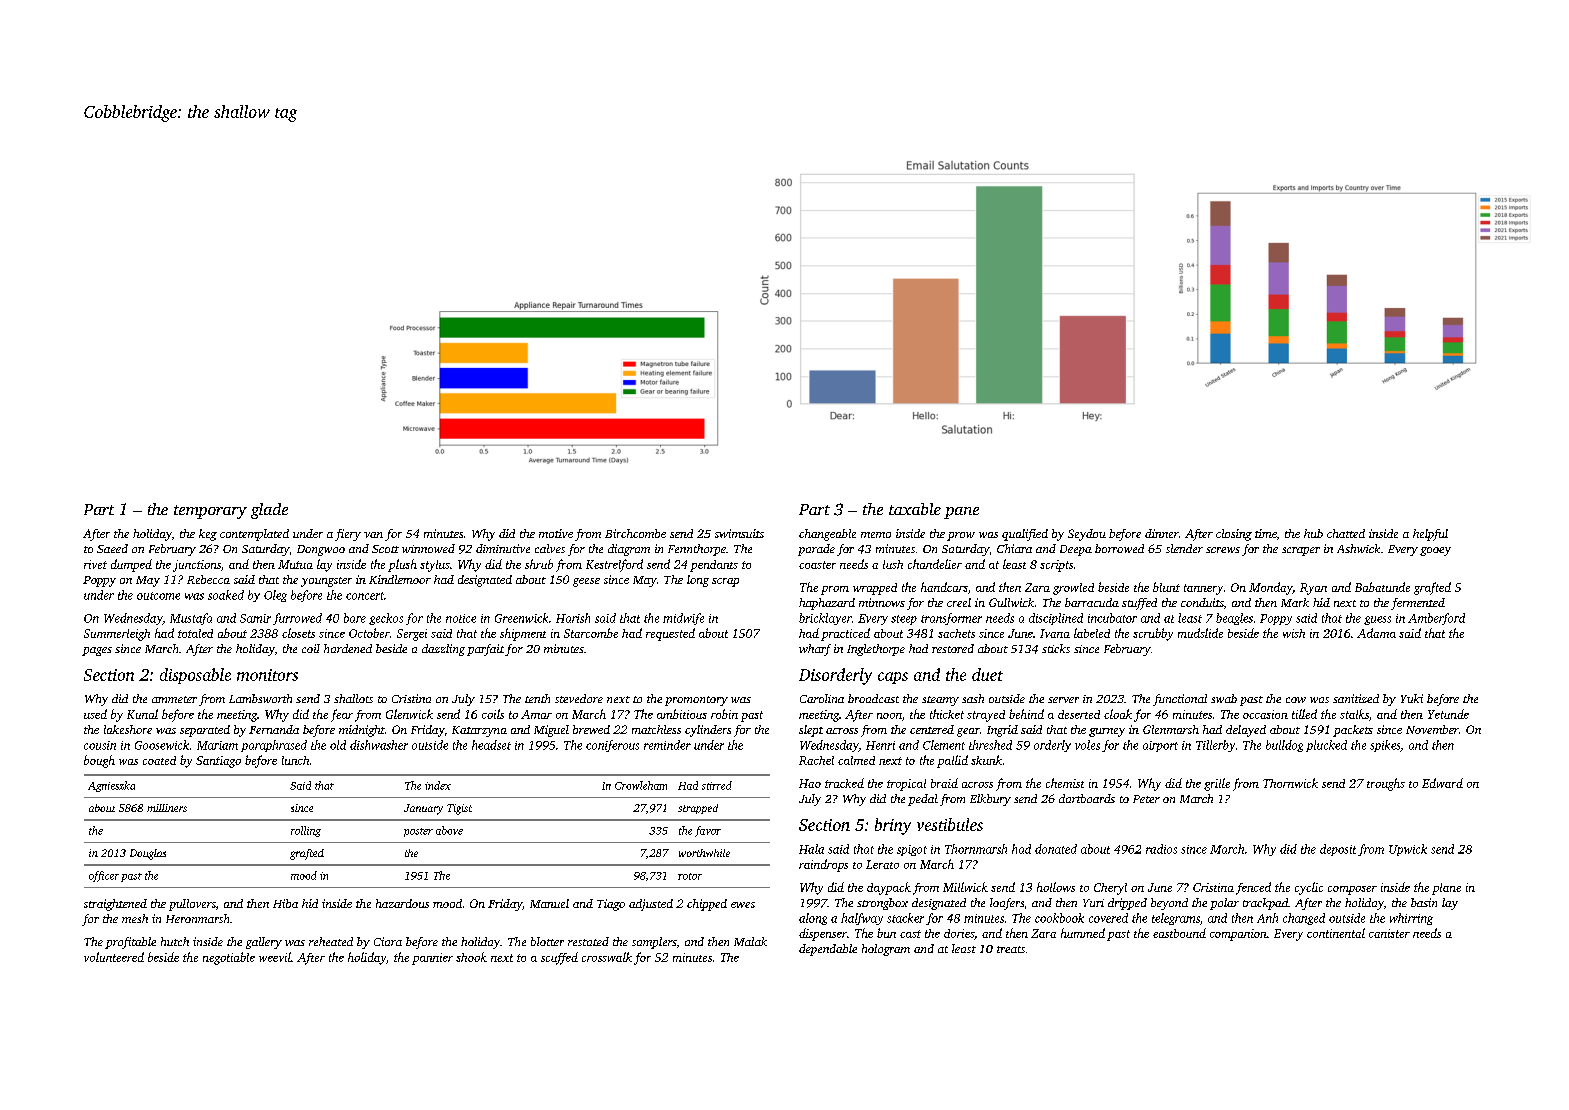 The image size is (1569, 1110). I want to click on scuffed, so click(559, 958).
